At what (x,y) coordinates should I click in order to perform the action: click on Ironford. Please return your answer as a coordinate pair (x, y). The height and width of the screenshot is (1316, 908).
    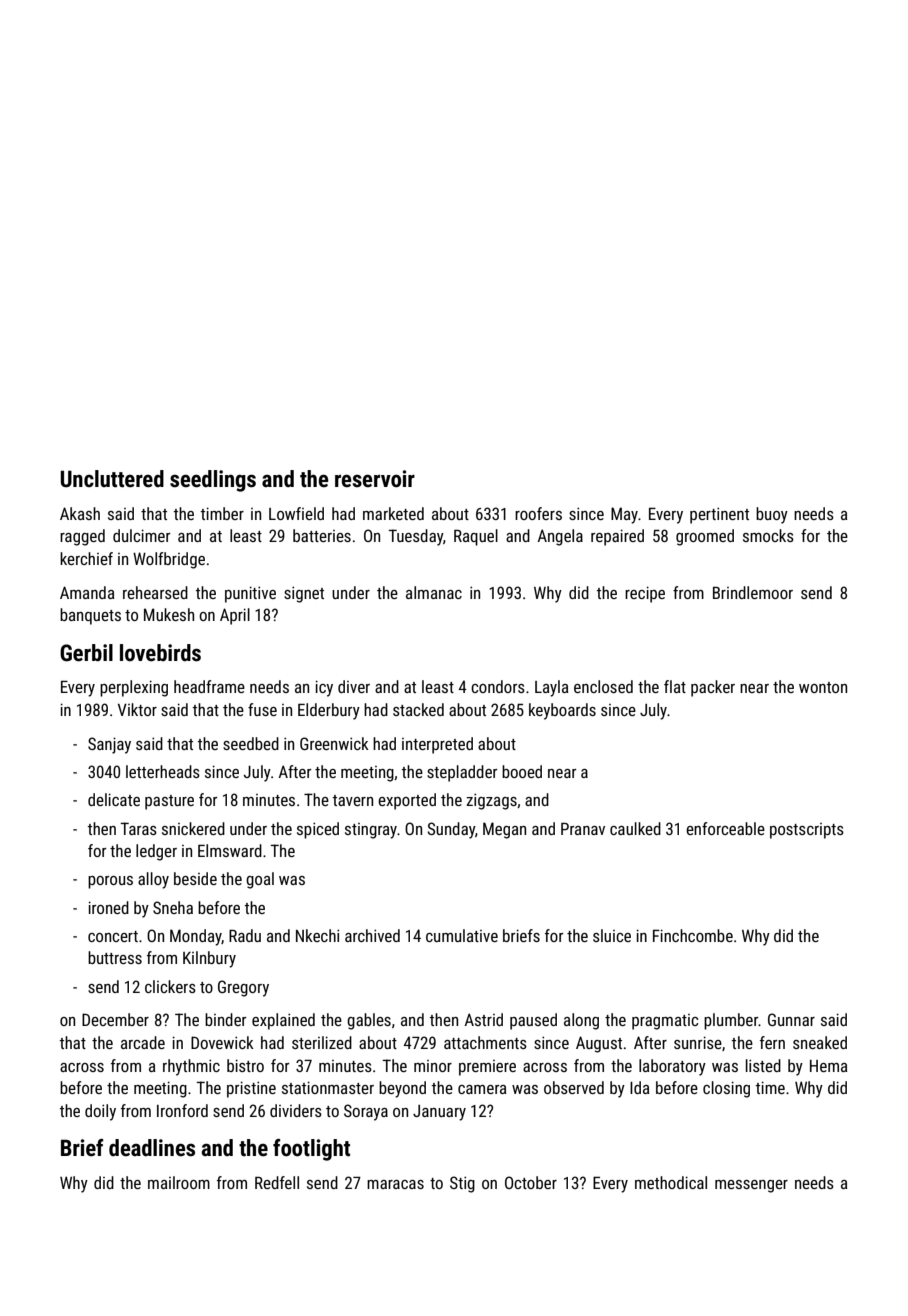
    Looking at the image, I should click on (182, 1110).
